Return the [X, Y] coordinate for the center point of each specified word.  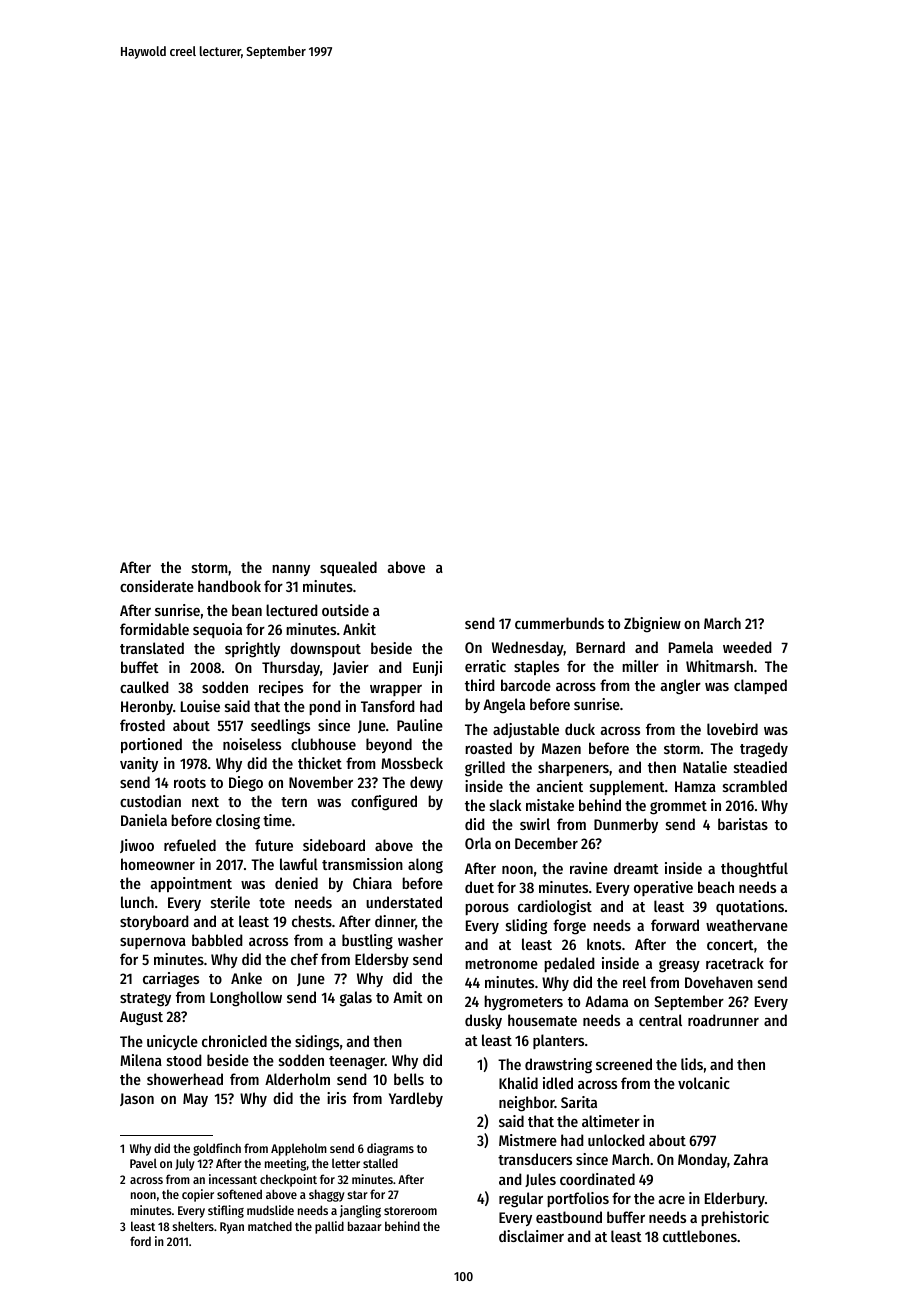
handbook [229, 586]
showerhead [185, 1079]
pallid [329, 1227]
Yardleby [416, 1099]
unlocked [616, 1140]
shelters [193, 1226]
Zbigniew [652, 625]
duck [580, 729]
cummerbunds [559, 623]
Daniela [144, 820]
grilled [485, 769]
